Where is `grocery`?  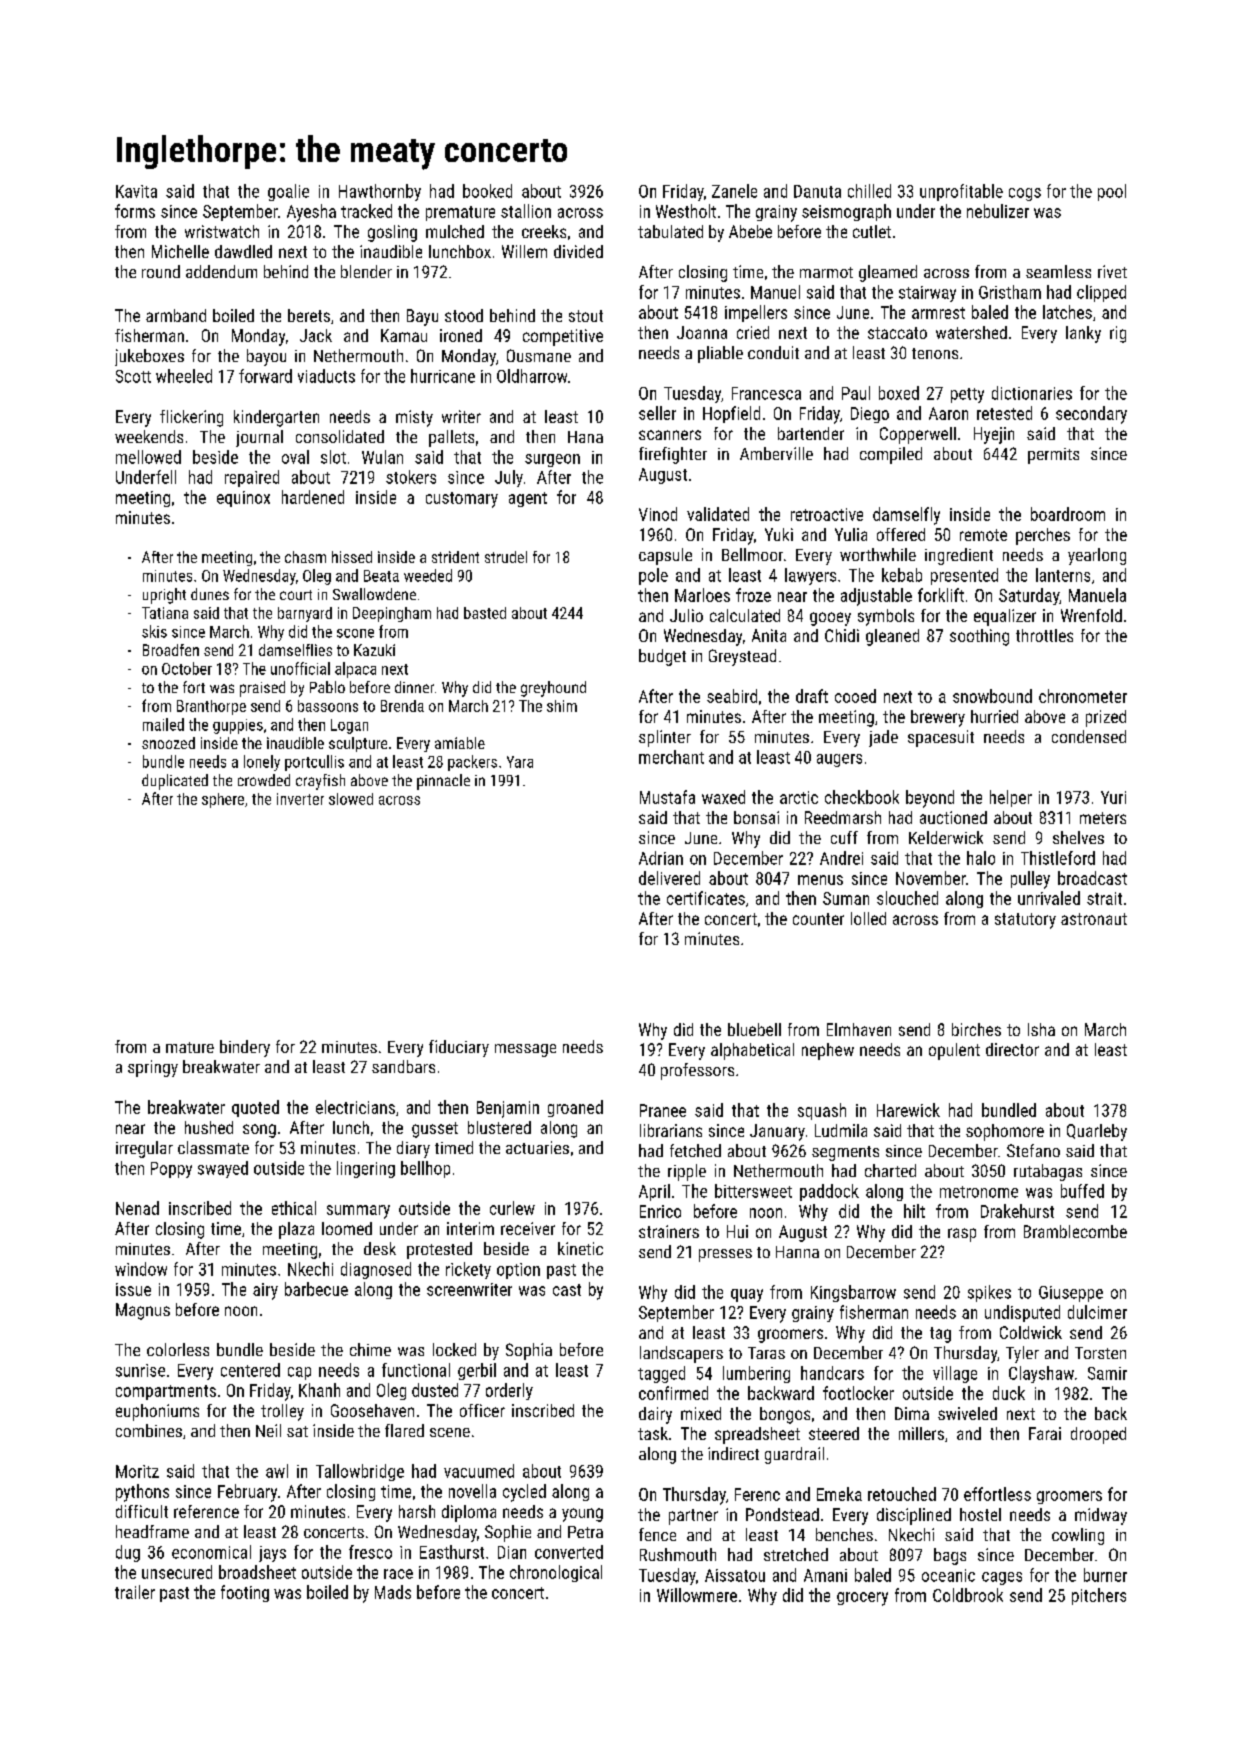 grocery is located at coordinates (862, 1599).
